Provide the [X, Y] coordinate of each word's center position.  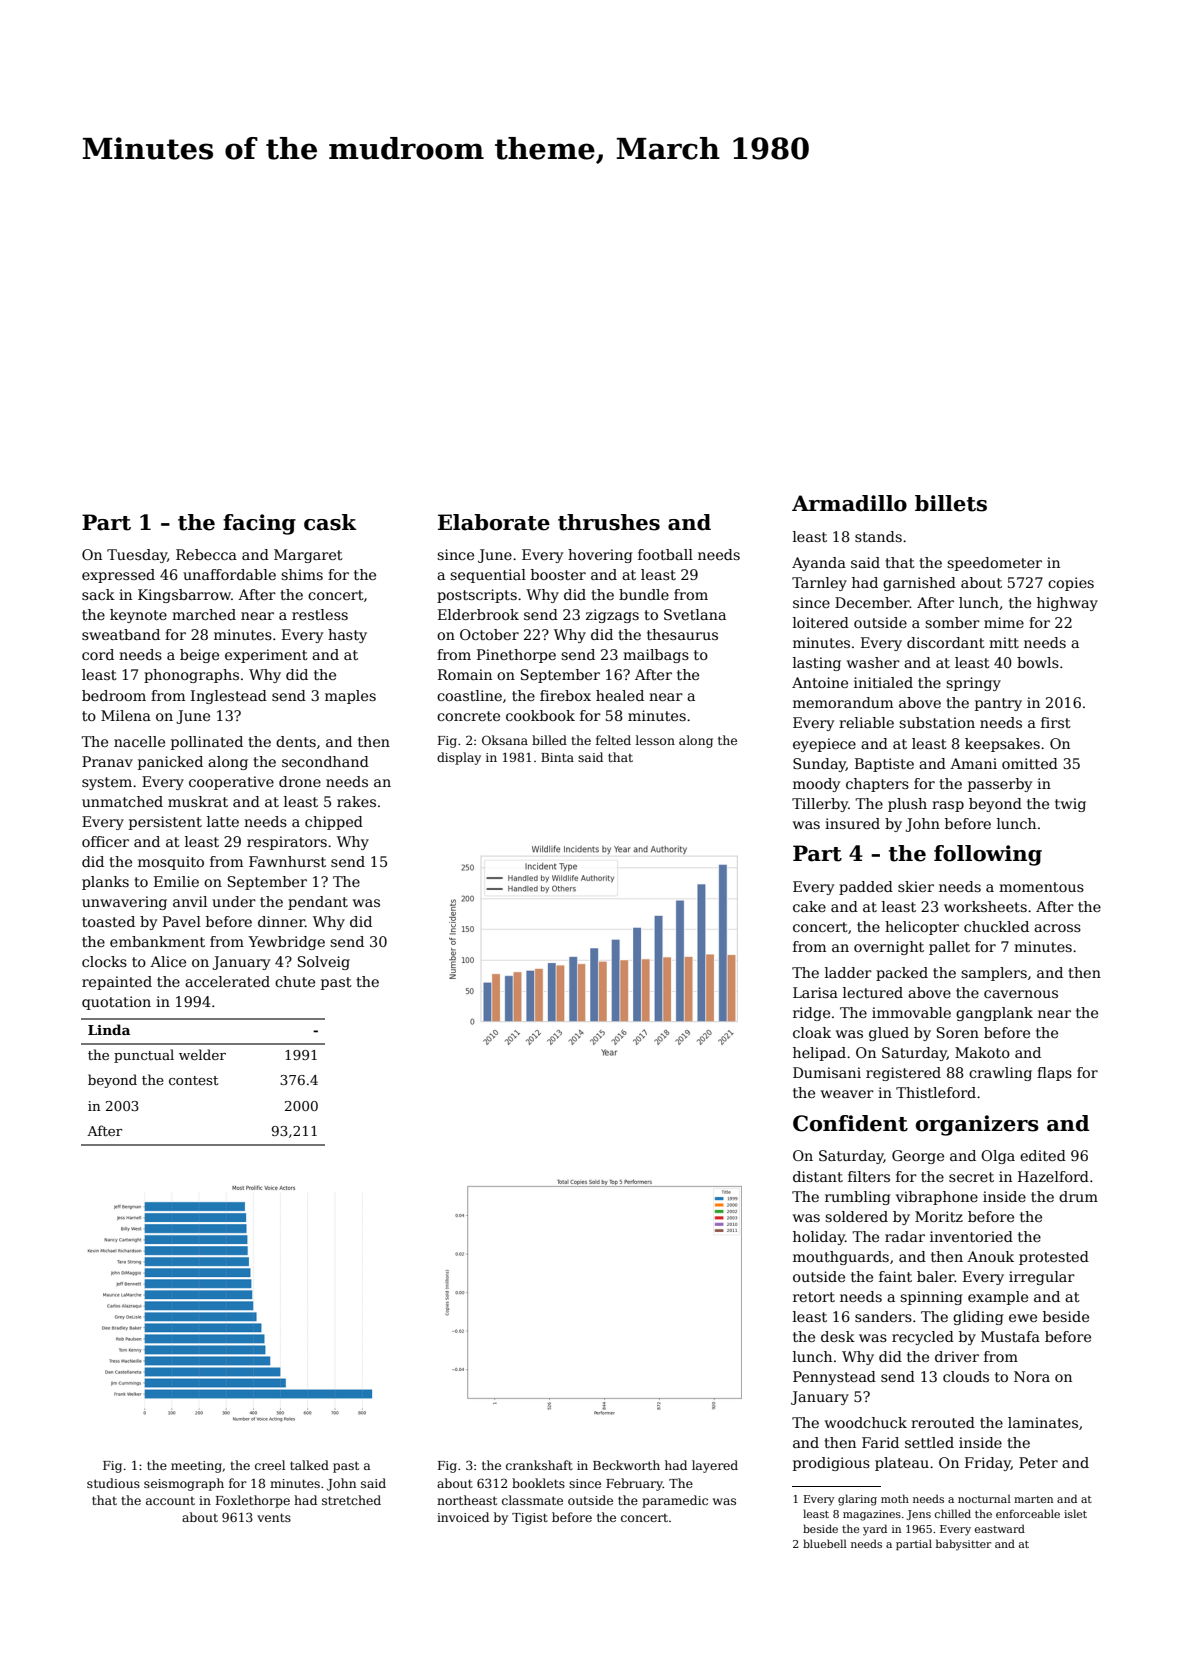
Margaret [308, 556]
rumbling [857, 1198]
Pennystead [834, 1378]
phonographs [191, 676]
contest [193, 1080]
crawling [1000, 1074]
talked [309, 1465]
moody [816, 785]
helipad [819, 1054]
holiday [819, 1238]
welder [202, 1054]
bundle [644, 594]
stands [878, 536]
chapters [877, 785]
